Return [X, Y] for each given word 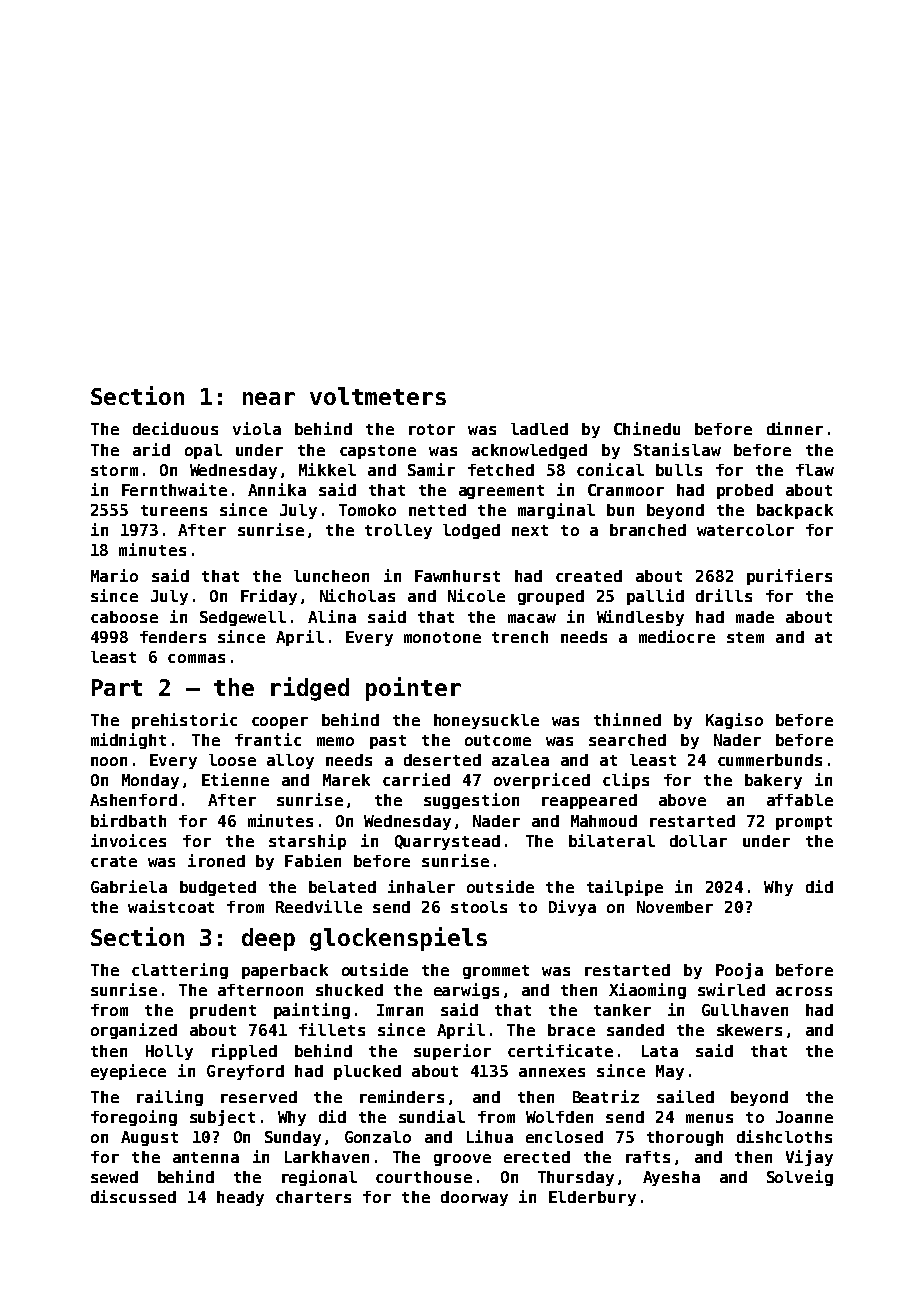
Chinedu [647, 428]
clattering [180, 971]
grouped [551, 597]
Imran [400, 1010]
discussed [133, 1196]
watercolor [745, 530]
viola [257, 428]
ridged [310, 689]
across [804, 991]
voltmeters [378, 396]
